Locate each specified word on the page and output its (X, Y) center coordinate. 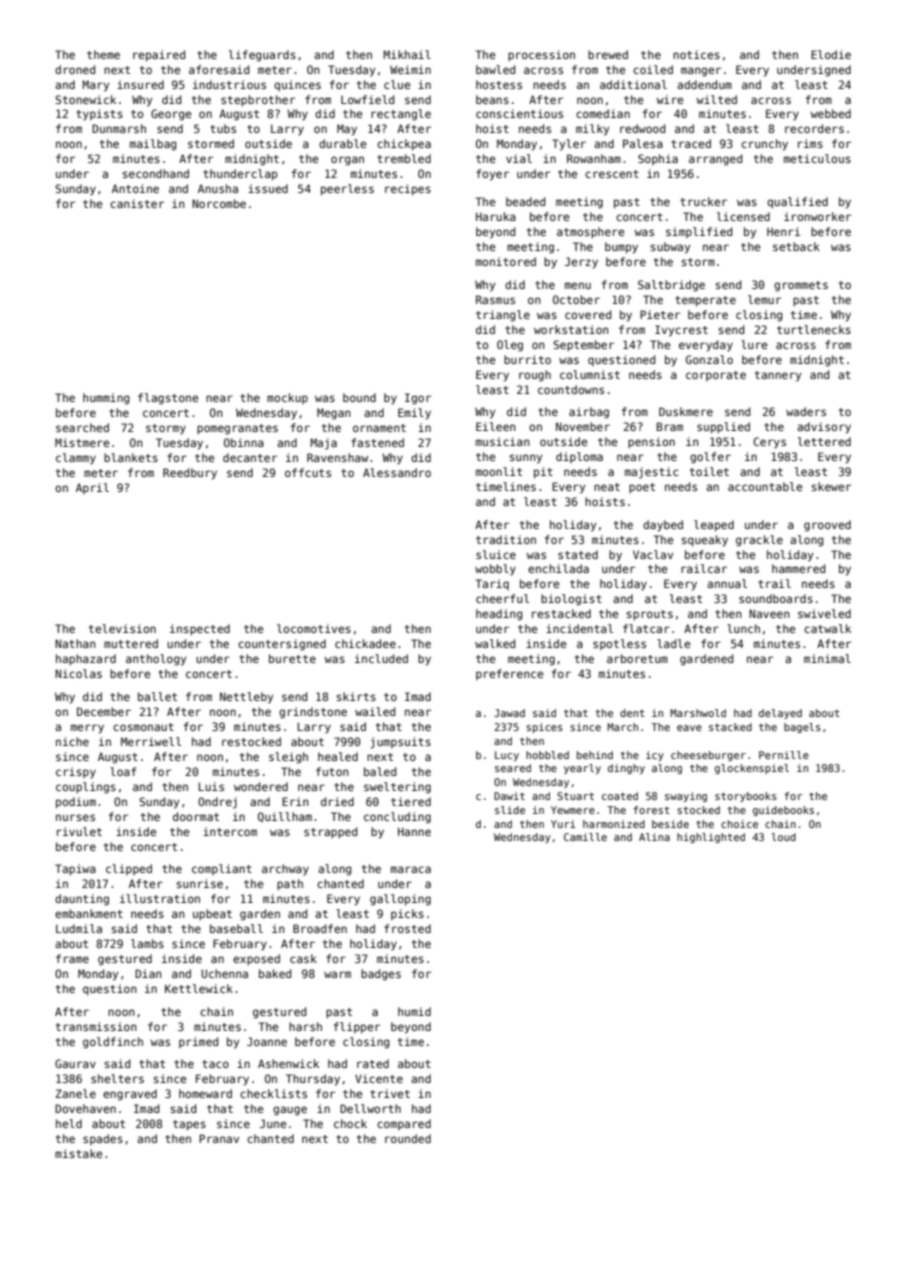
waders (806, 411)
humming (106, 399)
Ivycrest (681, 331)
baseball (236, 928)
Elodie (831, 54)
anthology (156, 660)
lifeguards (262, 56)
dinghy (626, 769)
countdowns (571, 389)
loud (784, 837)
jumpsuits (401, 743)
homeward (205, 1093)
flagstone (168, 399)
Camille (585, 837)
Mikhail (407, 54)
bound (359, 397)
